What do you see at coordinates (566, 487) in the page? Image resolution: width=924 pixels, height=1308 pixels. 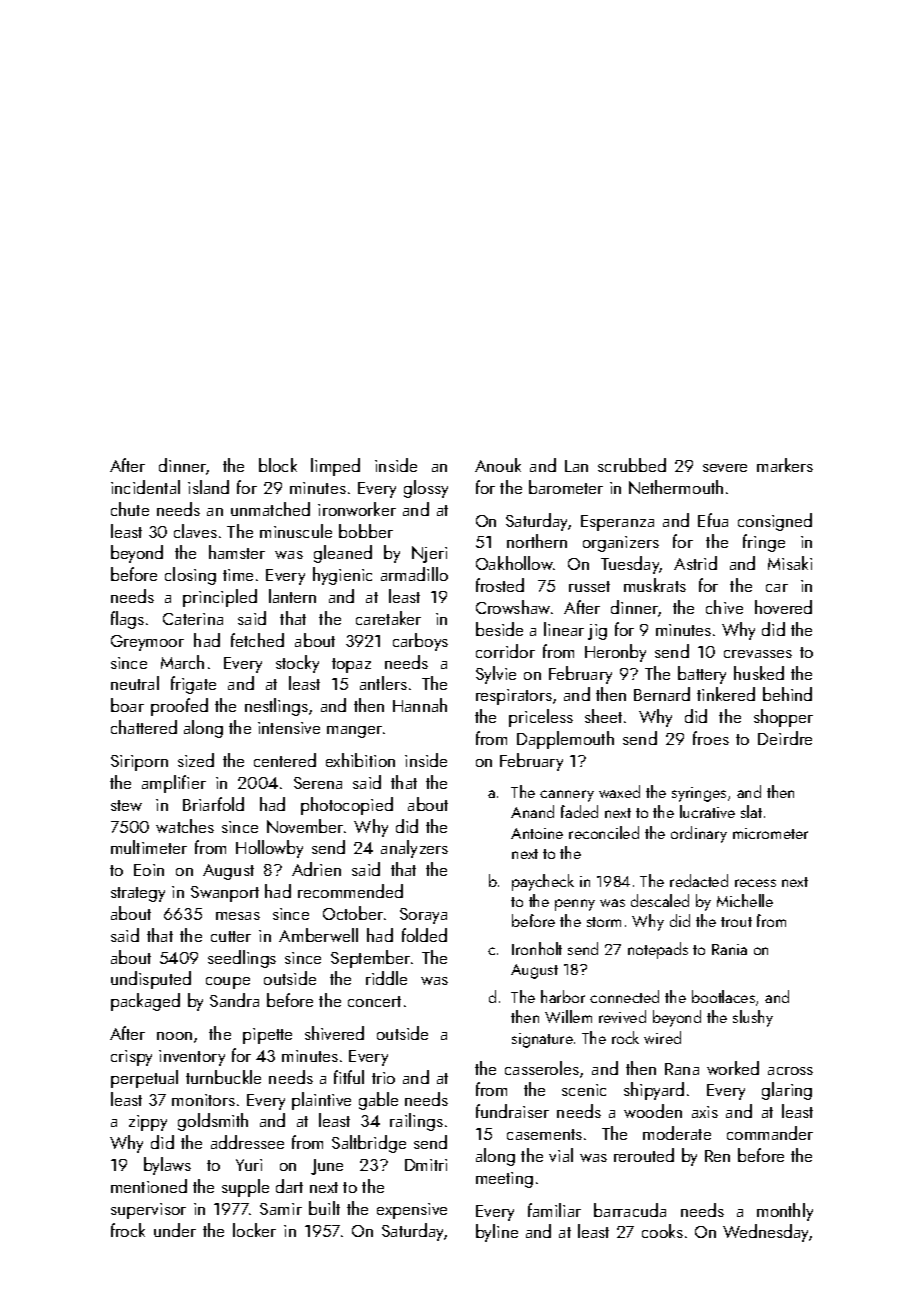 I see `barometer` at bounding box center [566, 487].
